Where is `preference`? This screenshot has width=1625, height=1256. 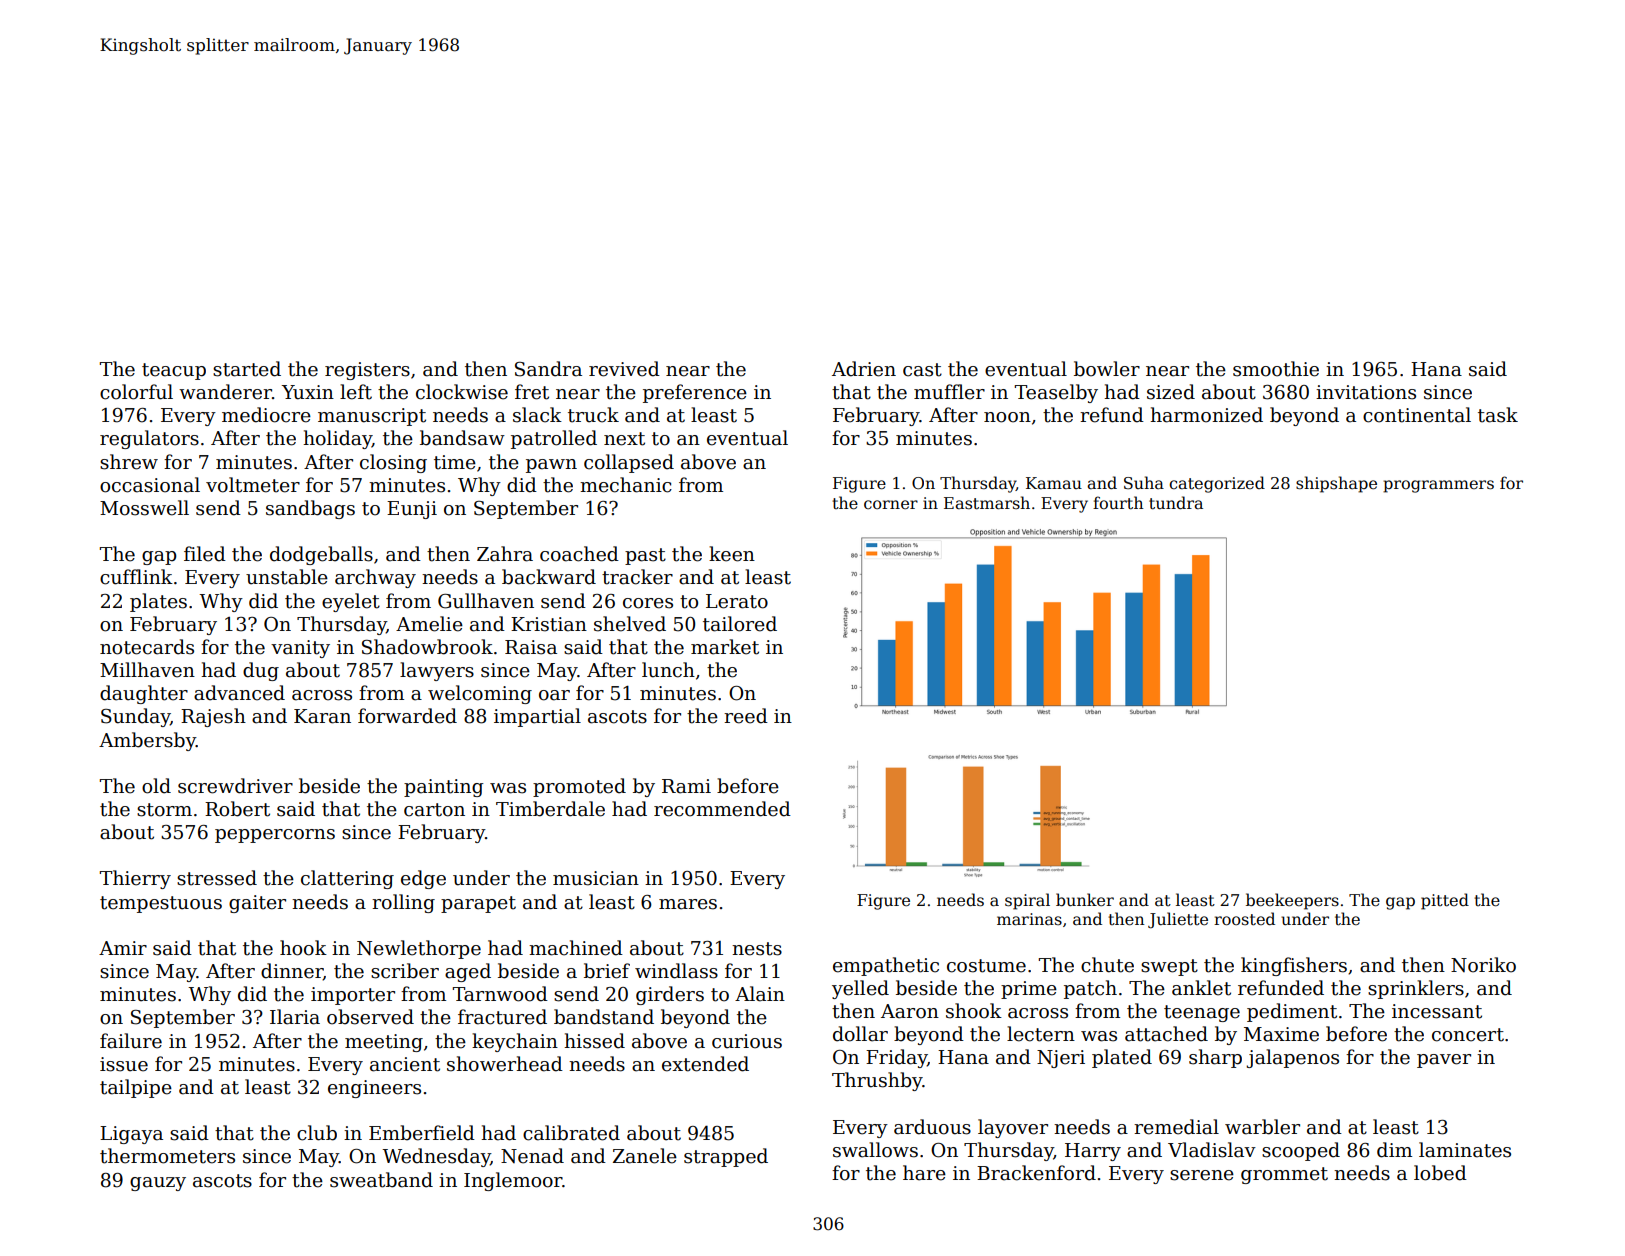 preference is located at coordinates (695, 393).
